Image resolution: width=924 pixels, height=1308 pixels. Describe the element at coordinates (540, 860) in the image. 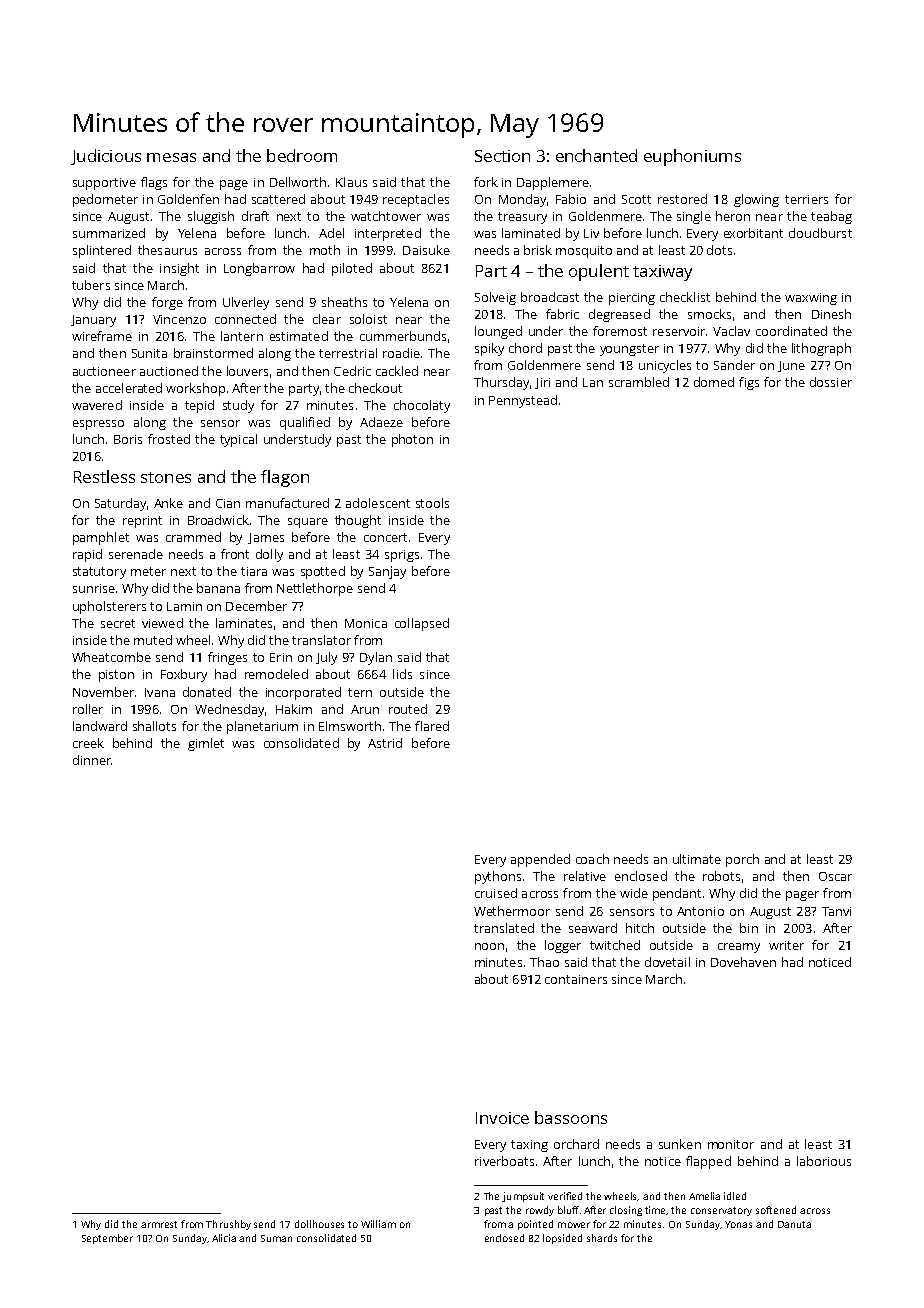

I see `appended` at that location.
